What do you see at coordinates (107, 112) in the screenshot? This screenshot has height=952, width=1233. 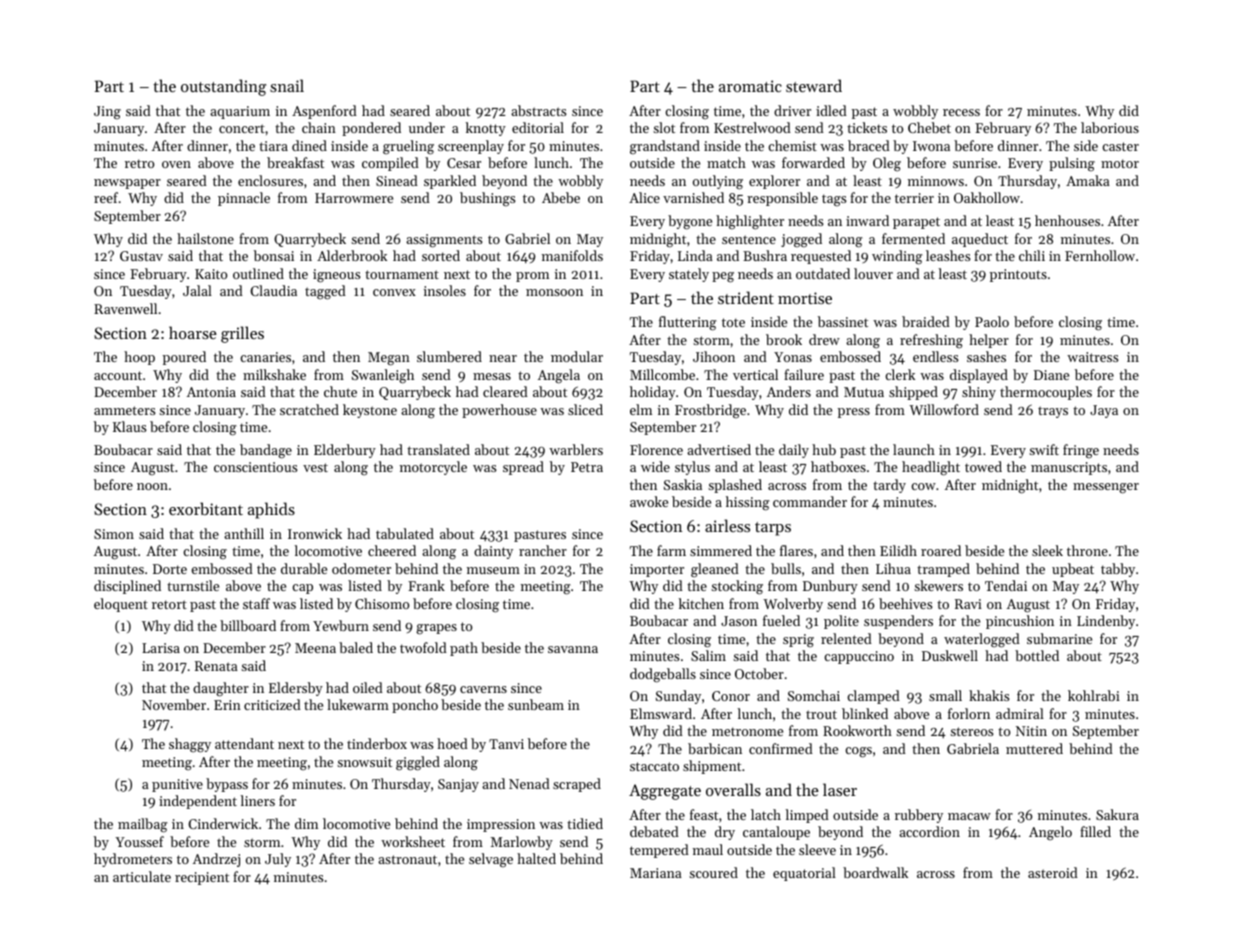 I see `Jing` at bounding box center [107, 112].
